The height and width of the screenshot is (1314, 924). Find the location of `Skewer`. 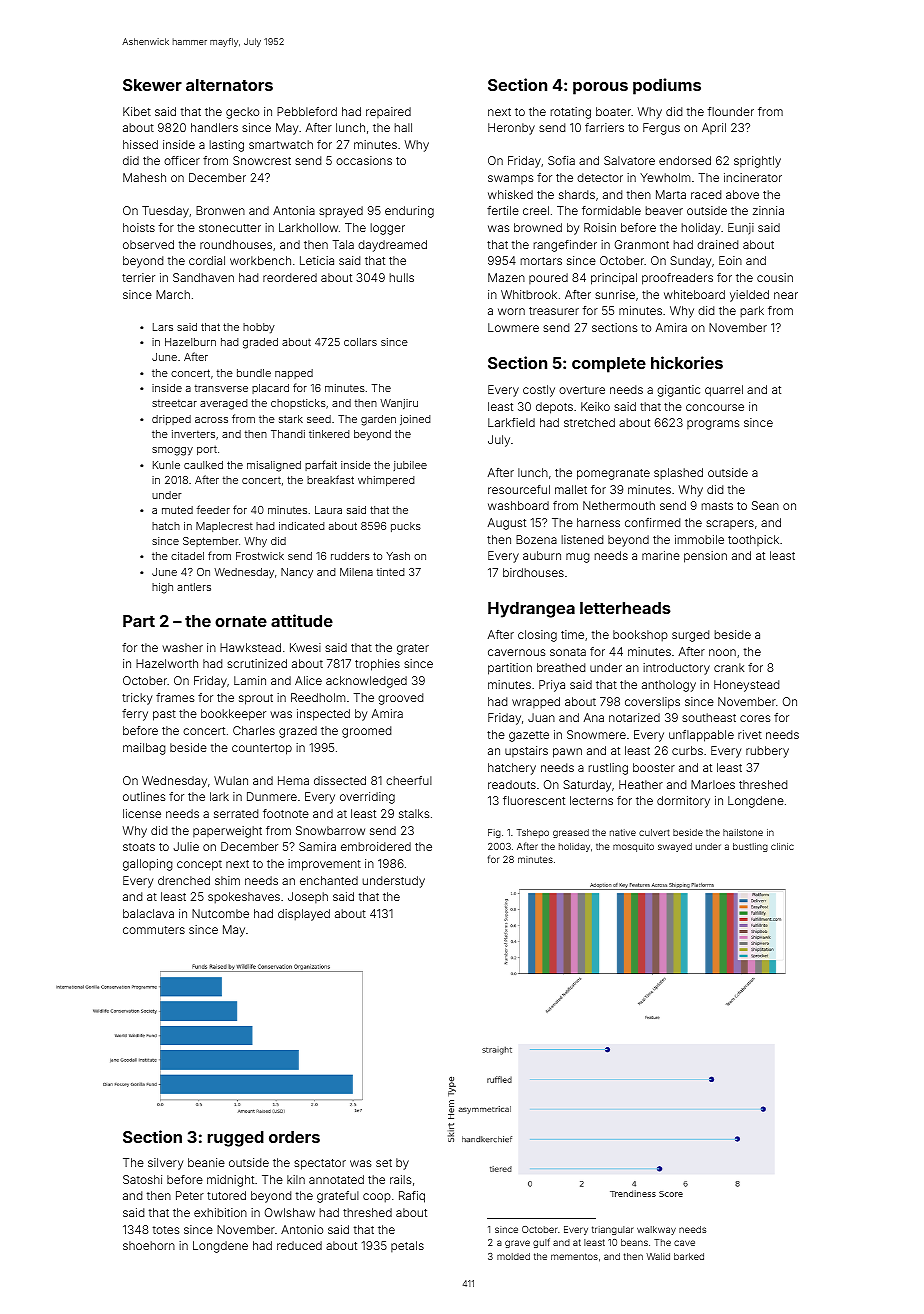

Skewer is located at coordinates (152, 85).
